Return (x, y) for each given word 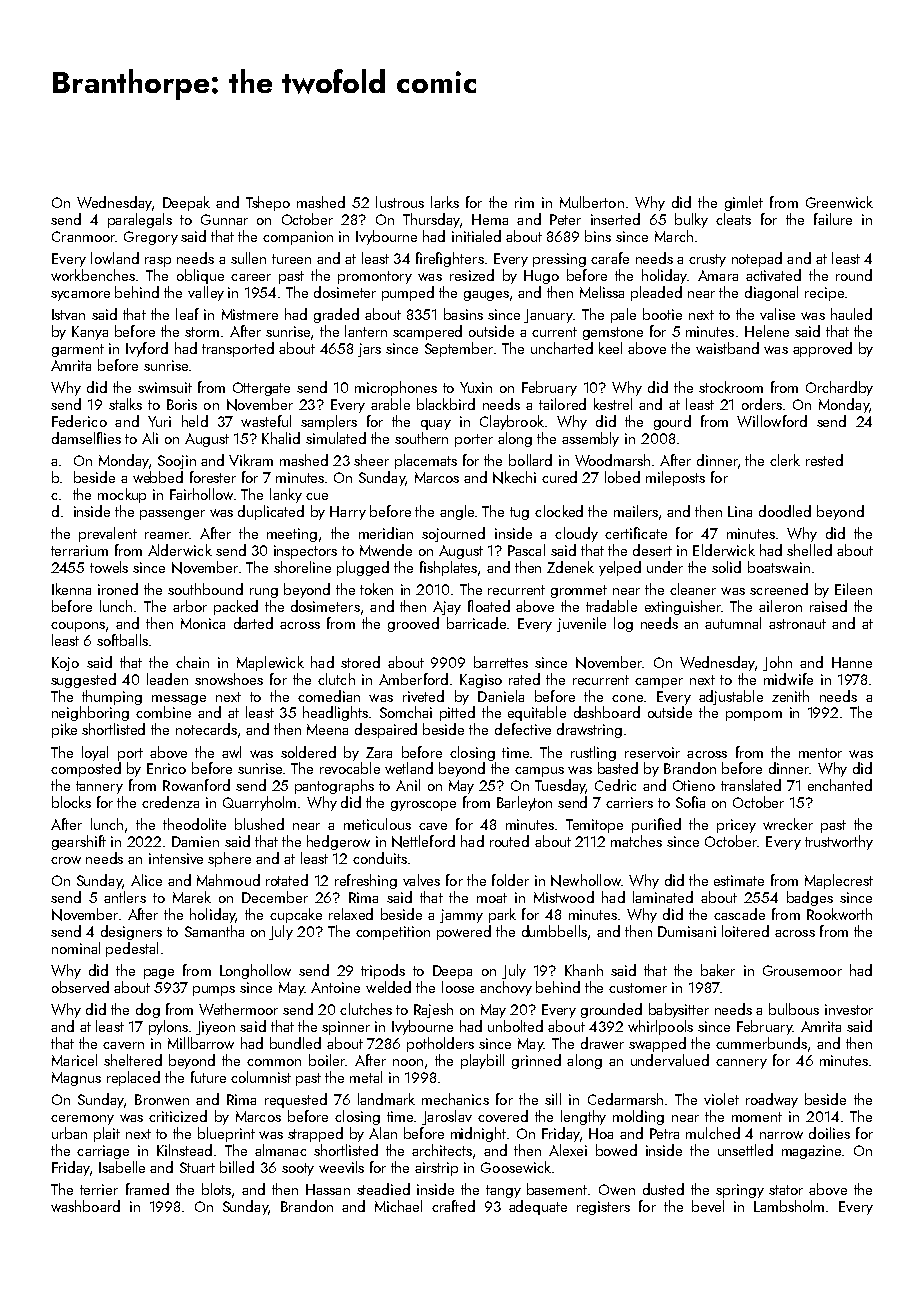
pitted (457, 713)
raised (828, 606)
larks (445, 202)
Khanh (584, 970)
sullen (248, 258)
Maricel (74, 1060)
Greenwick (839, 202)
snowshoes (229, 679)
